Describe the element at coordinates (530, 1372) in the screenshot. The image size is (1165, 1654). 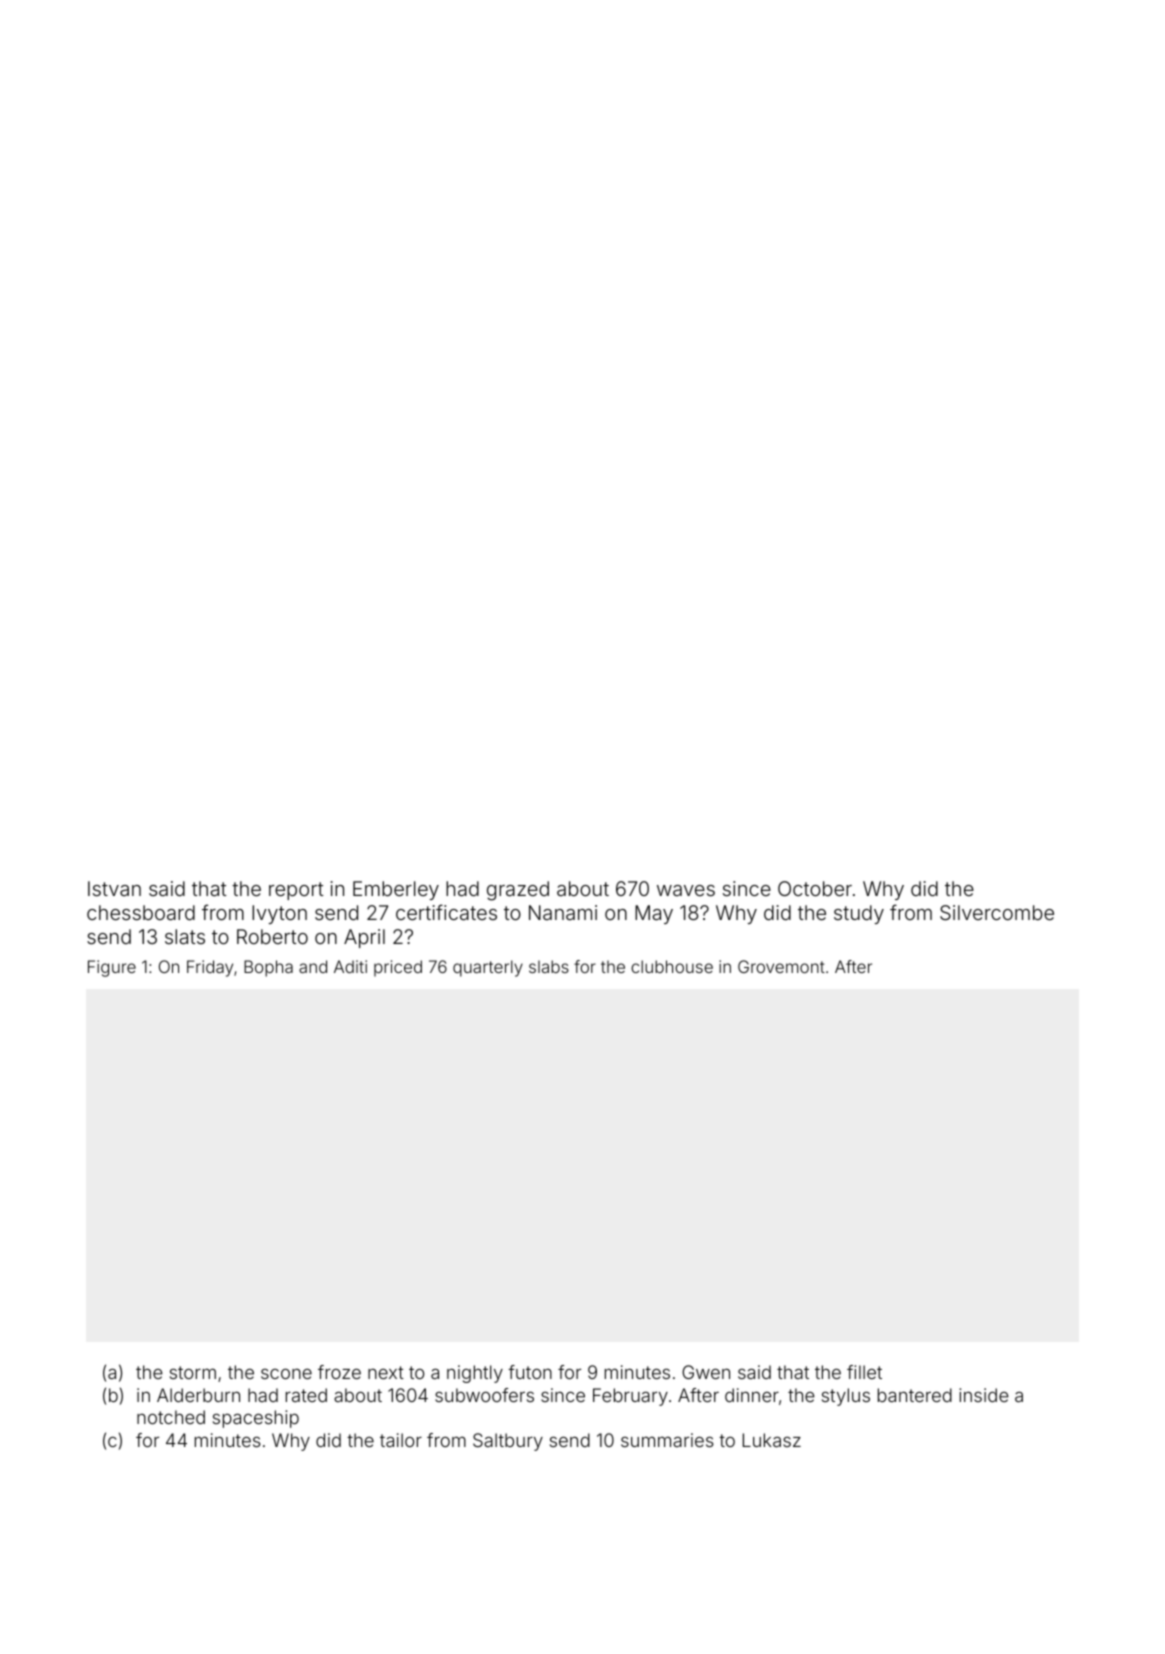
I see `futon` at that location.
